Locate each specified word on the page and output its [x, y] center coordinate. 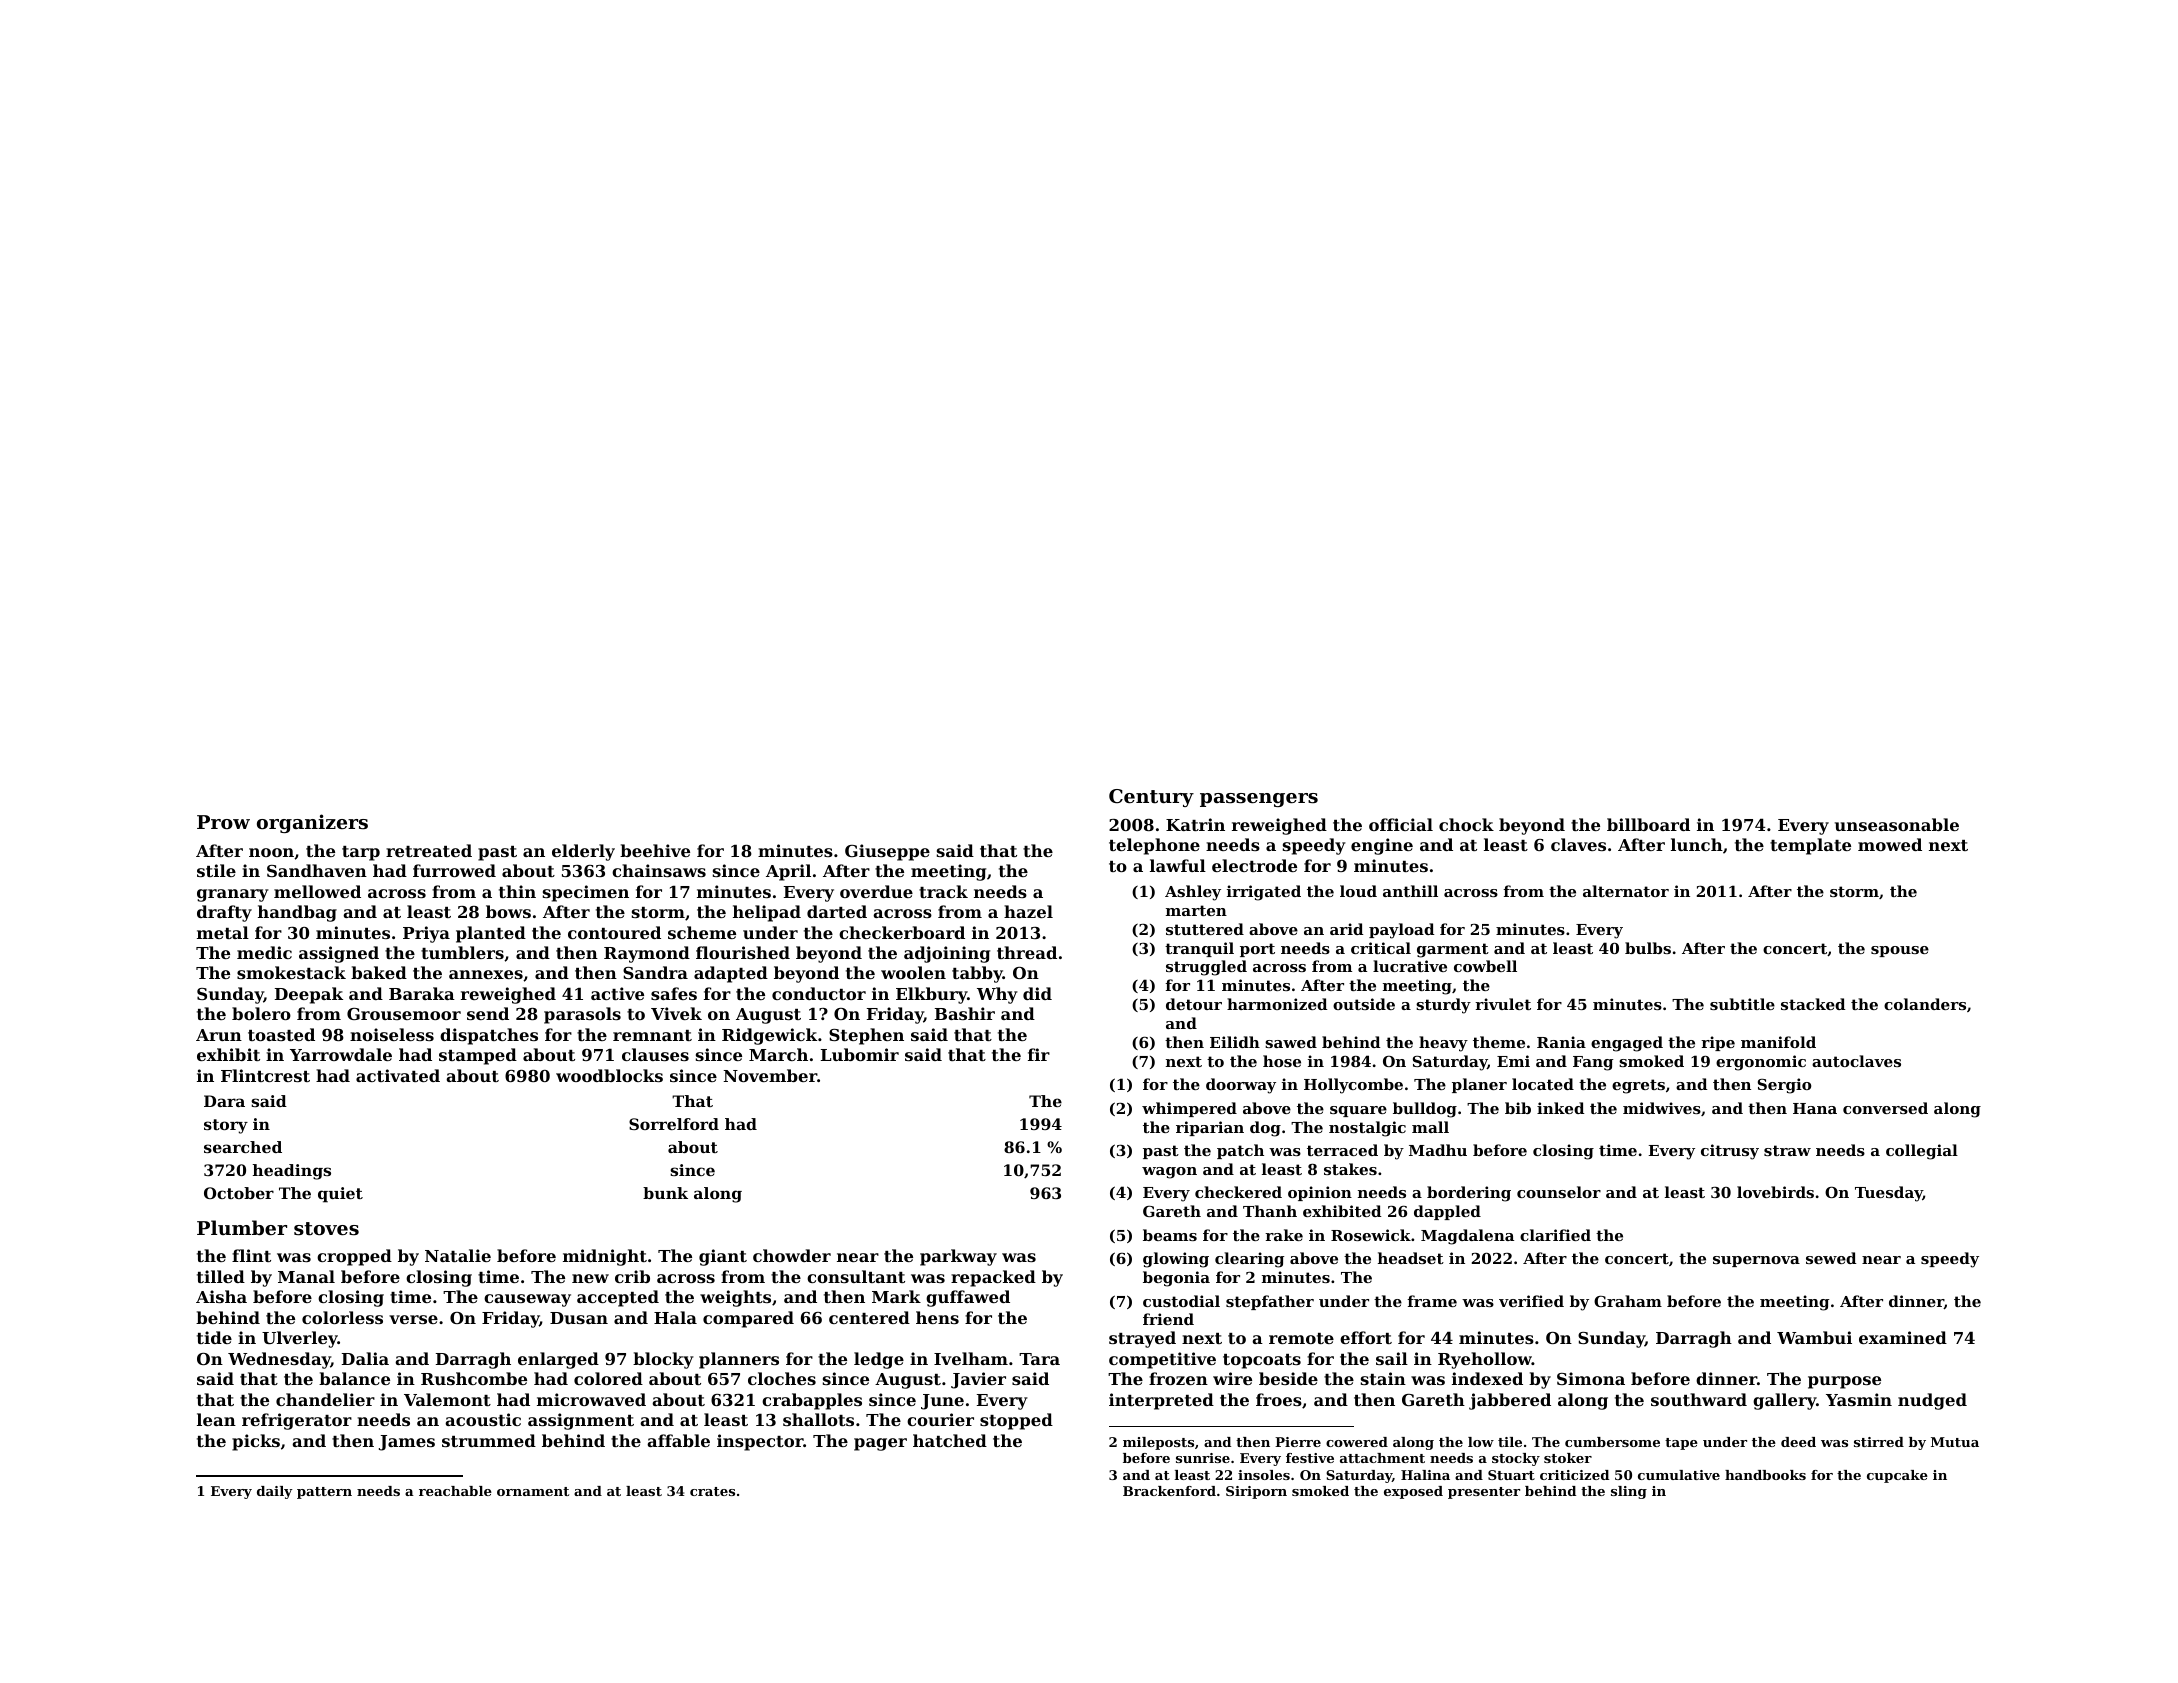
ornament [533, 1491]
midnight [605, 1257]
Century [1151, 798]
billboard [1648, 824]
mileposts [1158, 1443]
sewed [1831, 1258]
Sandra [655, 972]
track [943, 891]
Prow [223, 822]
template [1810, 846]
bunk [665, 1193]
